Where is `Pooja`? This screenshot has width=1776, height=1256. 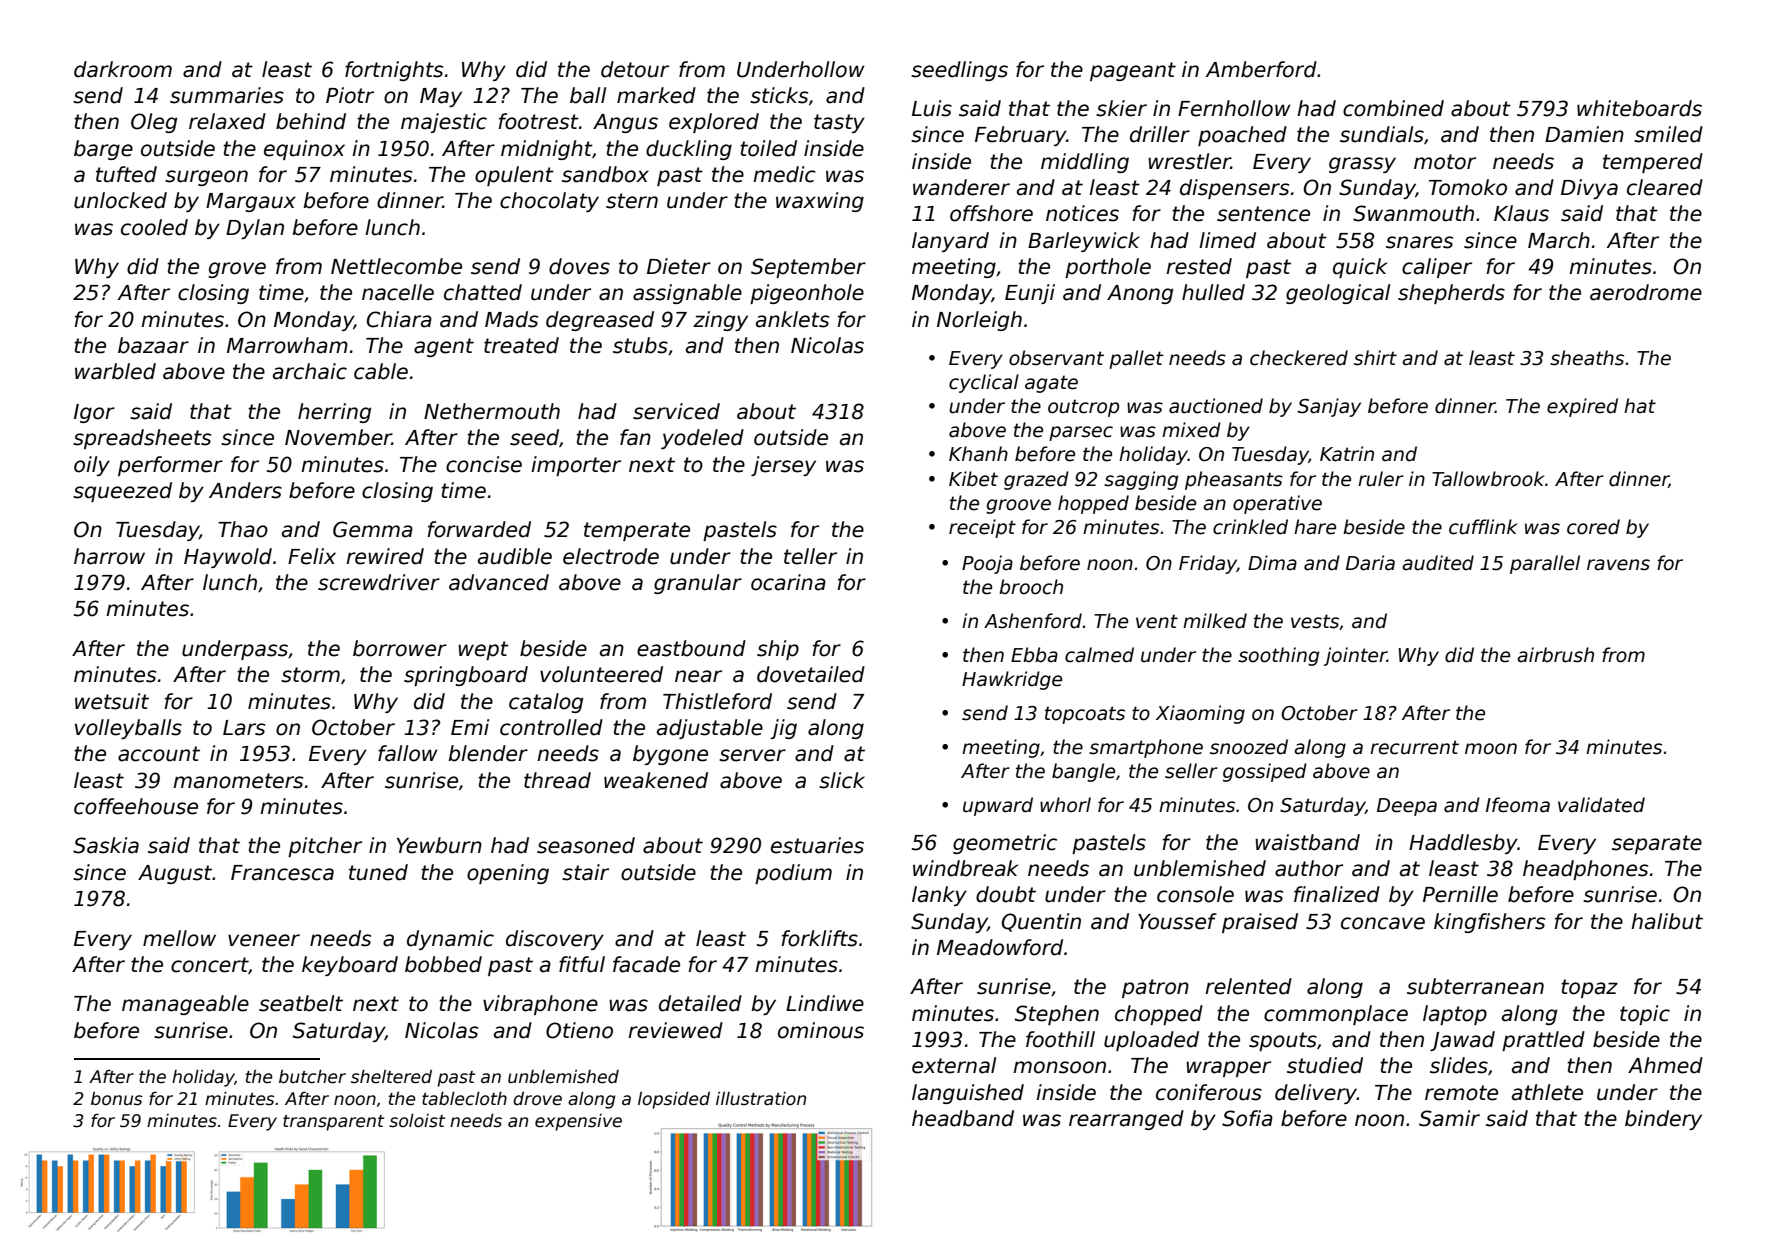
Pooja is located at coordinates (987, 564).
